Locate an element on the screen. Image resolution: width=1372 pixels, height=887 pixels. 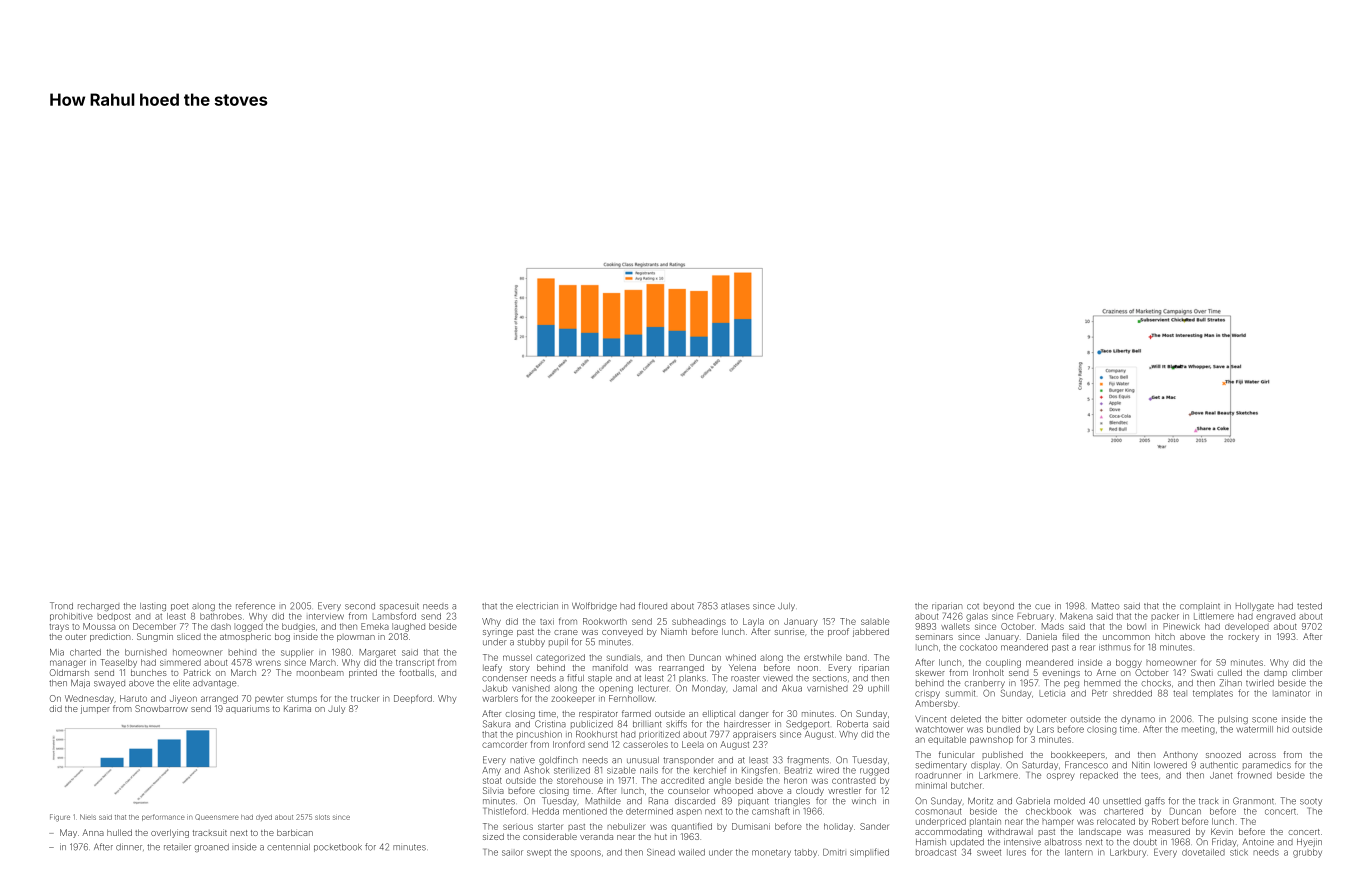
complaint is located at coordinates (1200, 606).
